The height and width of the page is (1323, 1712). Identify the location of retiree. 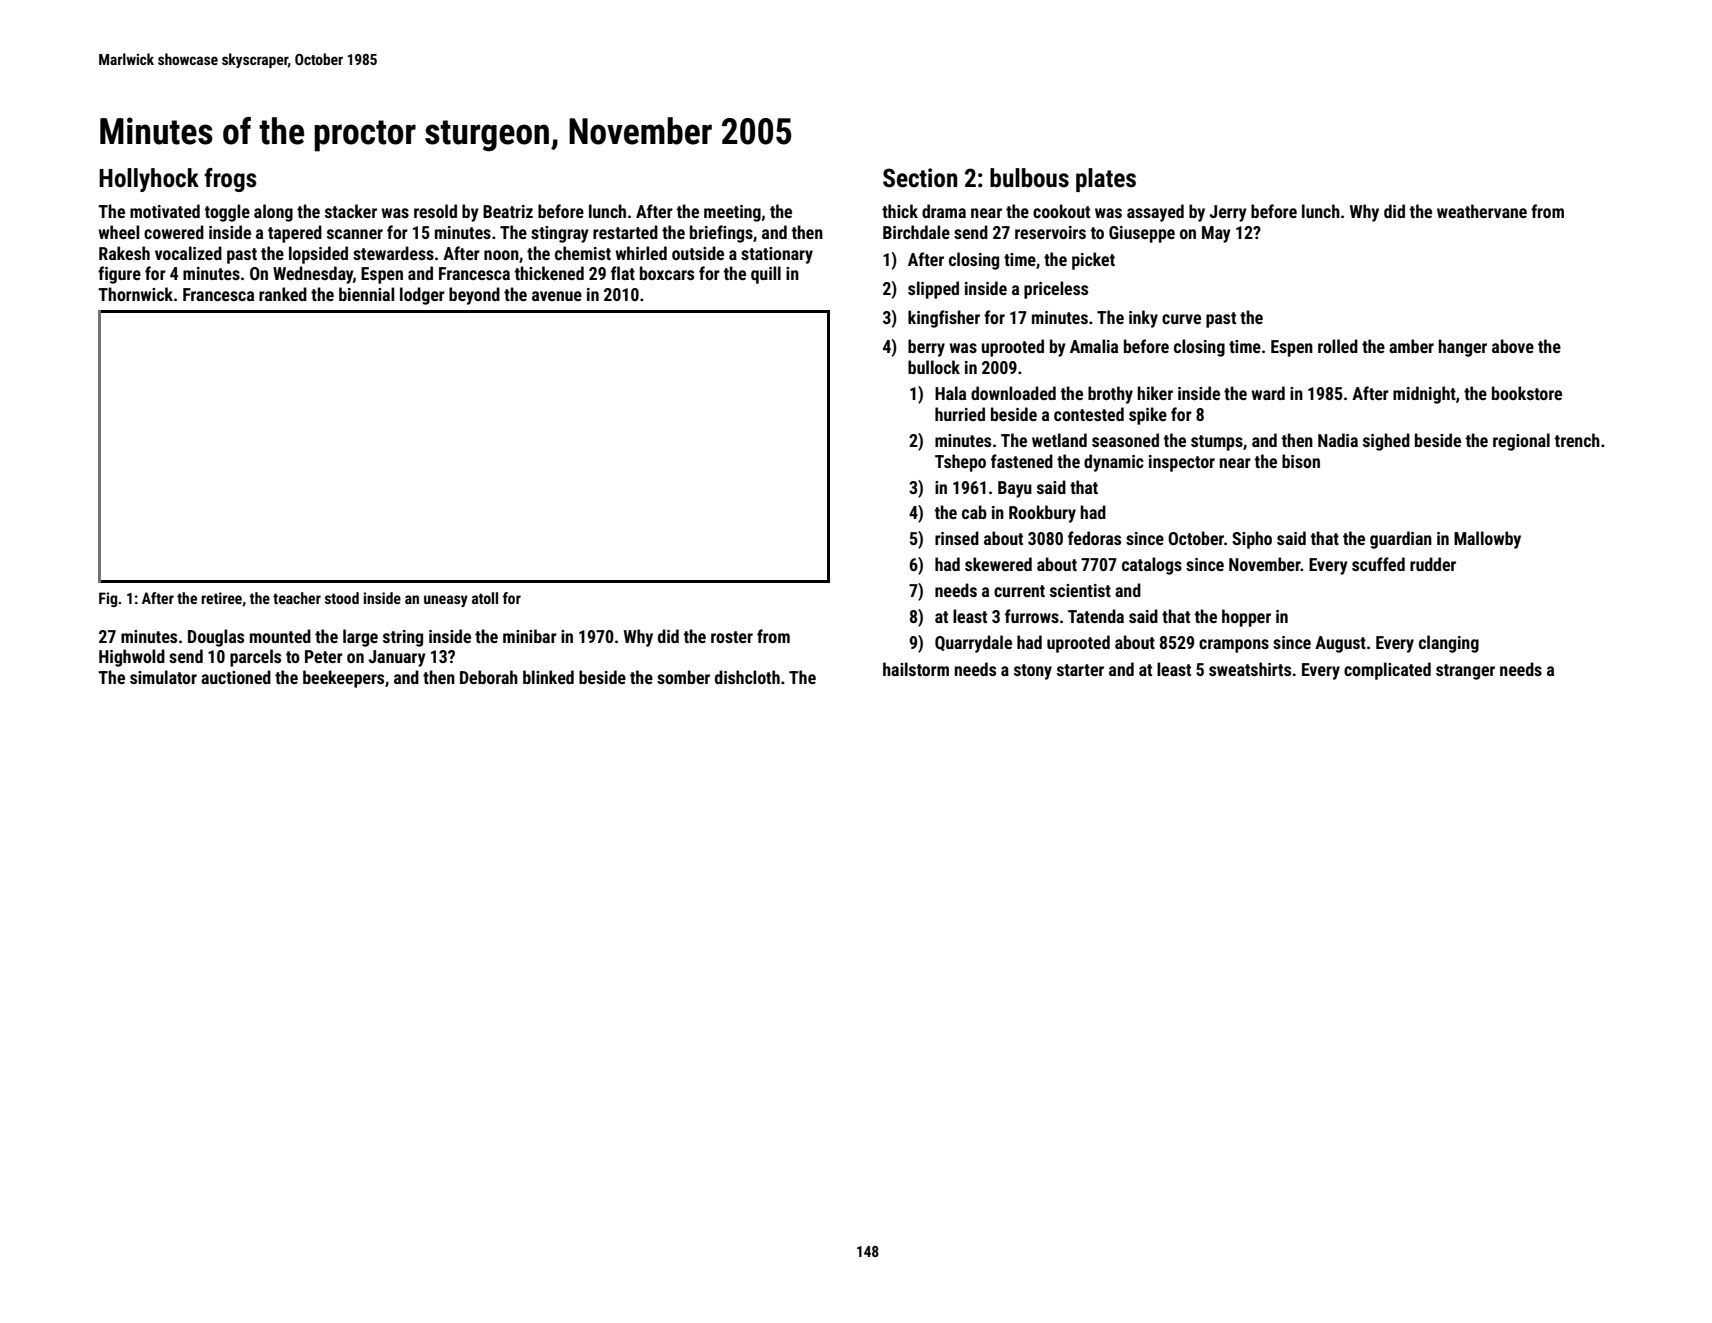
(221, 598).
